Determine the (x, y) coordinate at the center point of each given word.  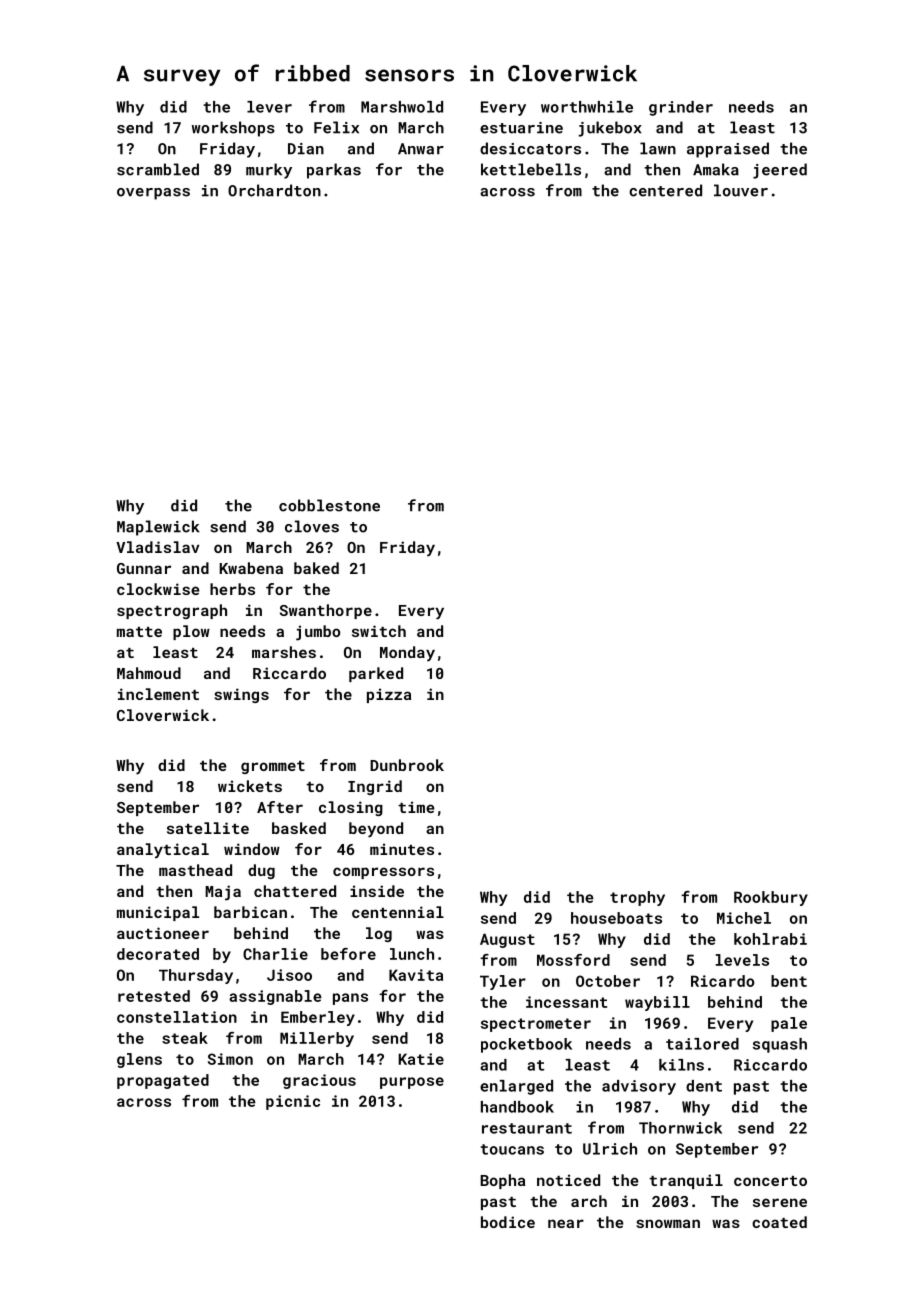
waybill (657, 1003)
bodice (508, 1222)
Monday (407, 653)
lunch (412, 954)
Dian (306, 149)
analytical (163, 851)
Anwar (421, 149)
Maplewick (158, 528)
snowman (668, 1223)
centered (665, 190)
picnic (293, 1102)
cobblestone (329, 505)
